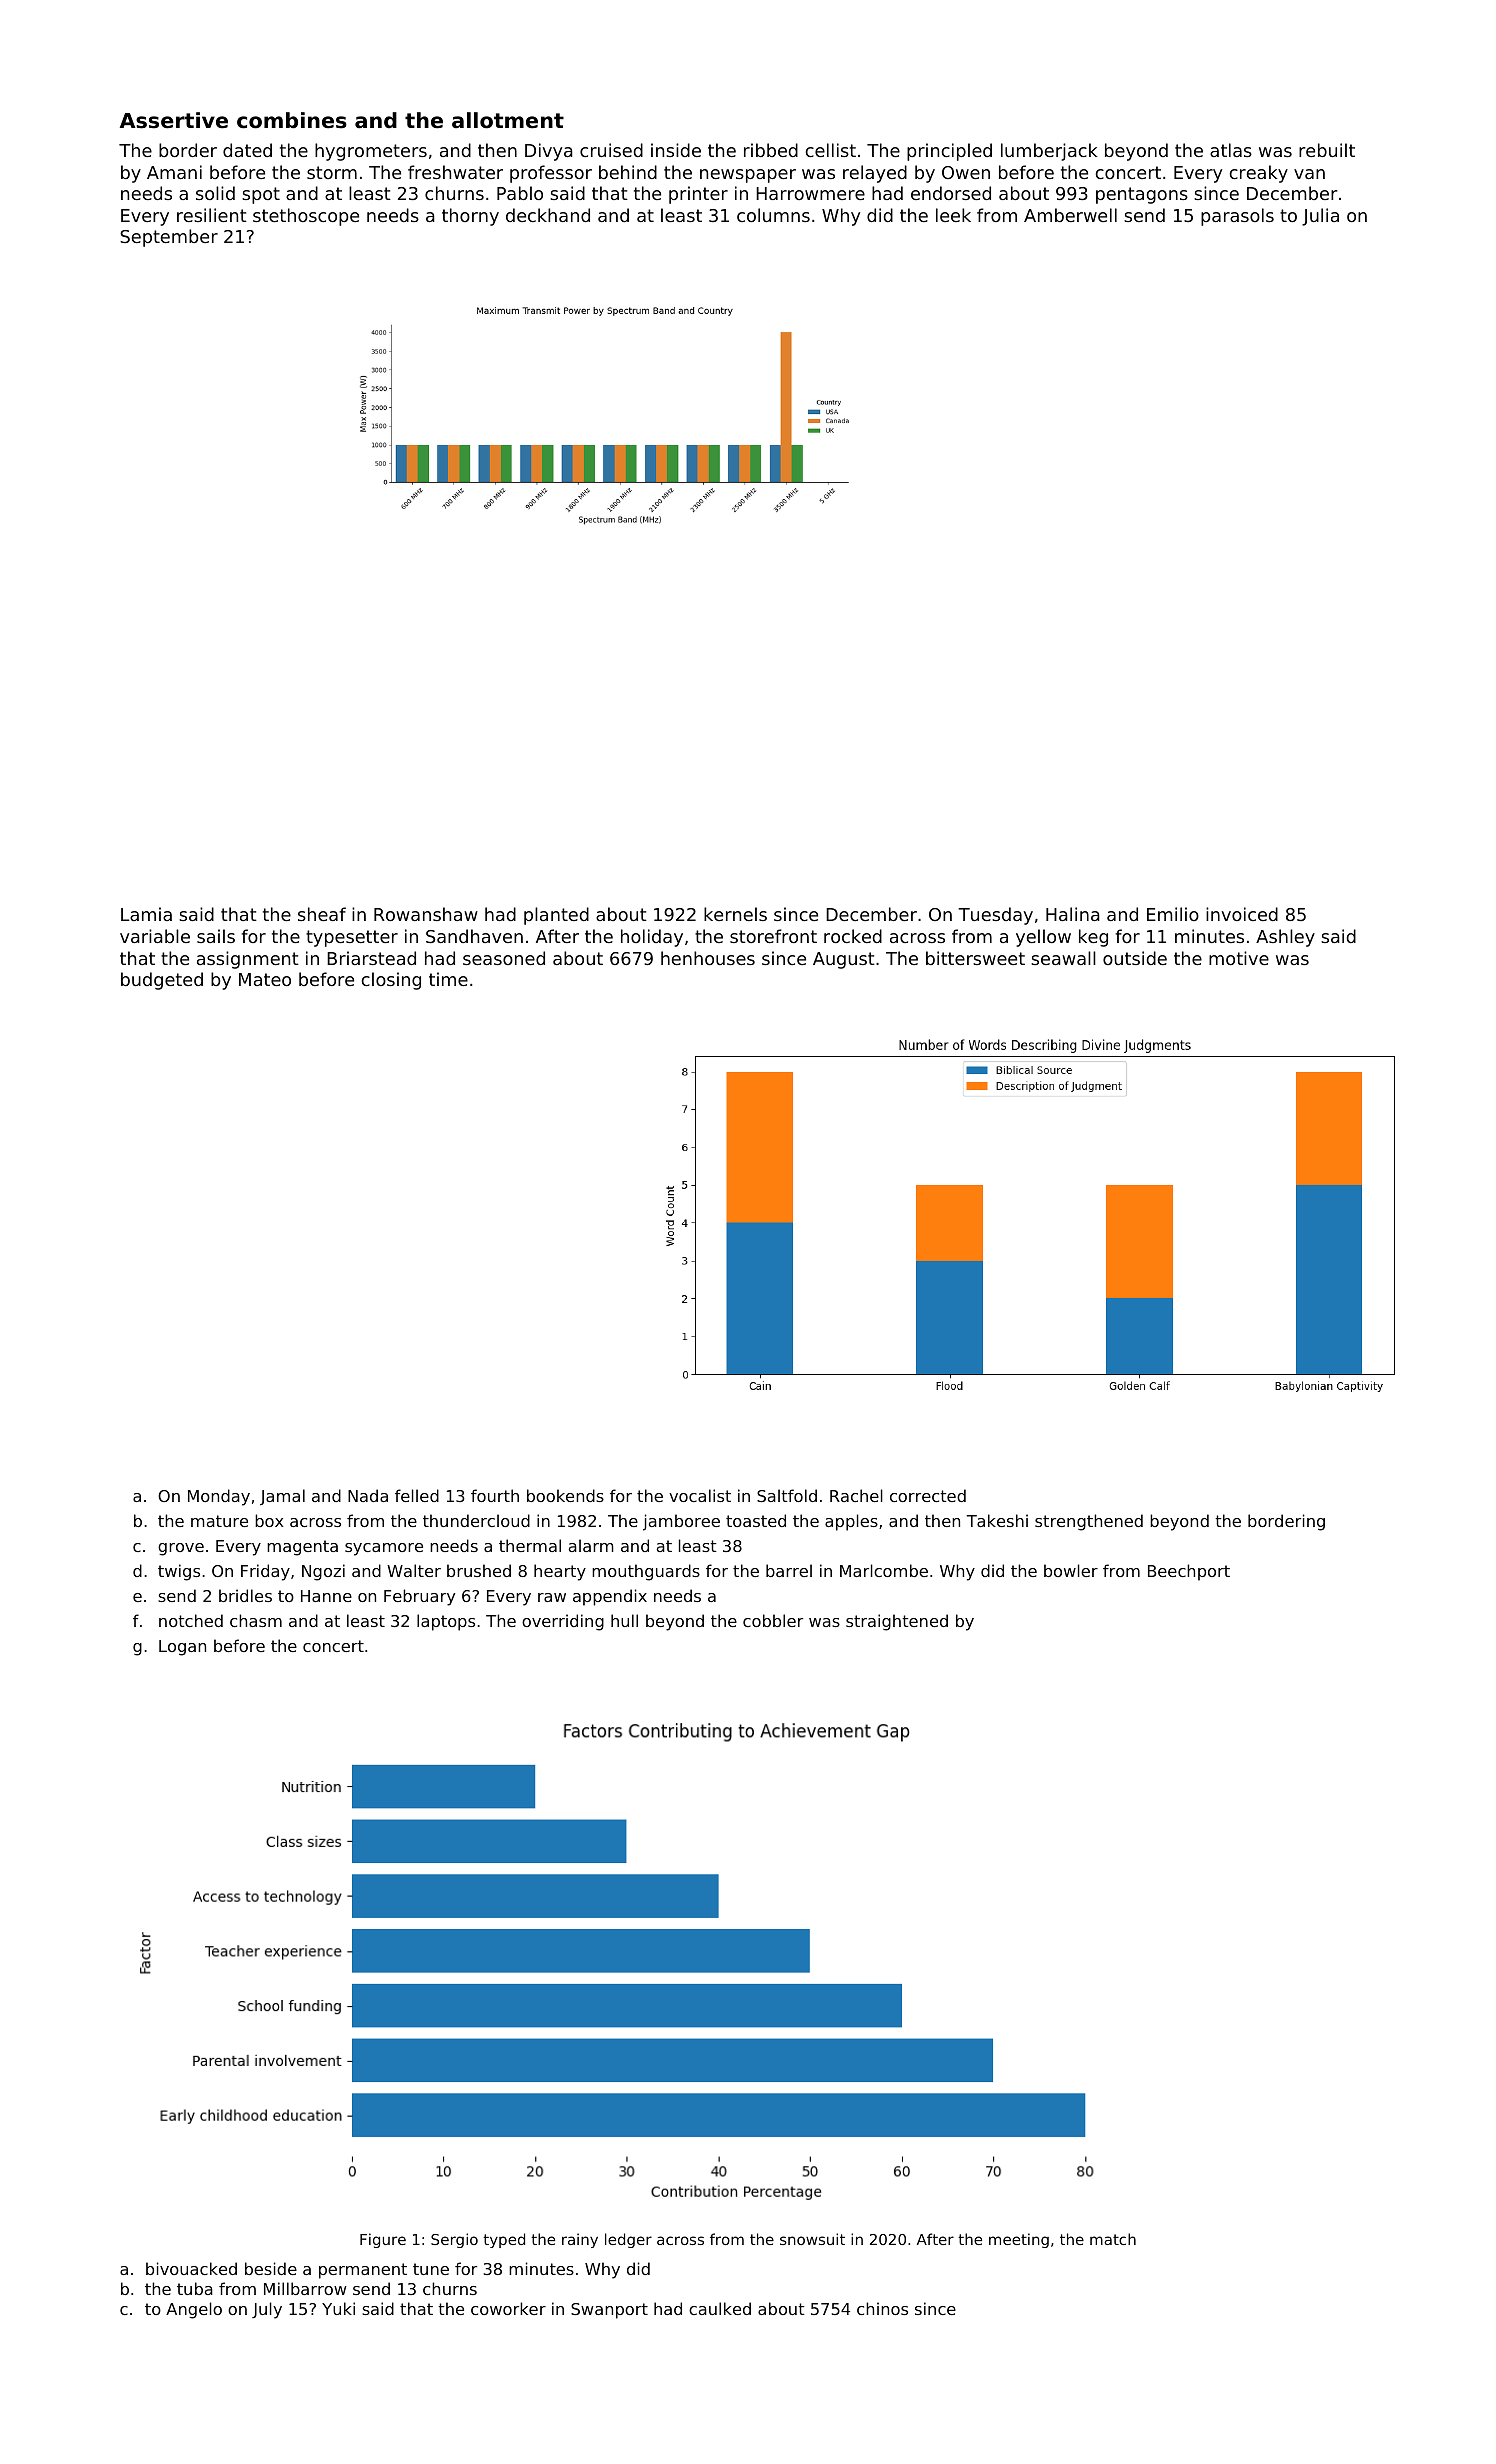 The image size is (1496, 2464). I want to click on ribbed, so click(771, 150).
